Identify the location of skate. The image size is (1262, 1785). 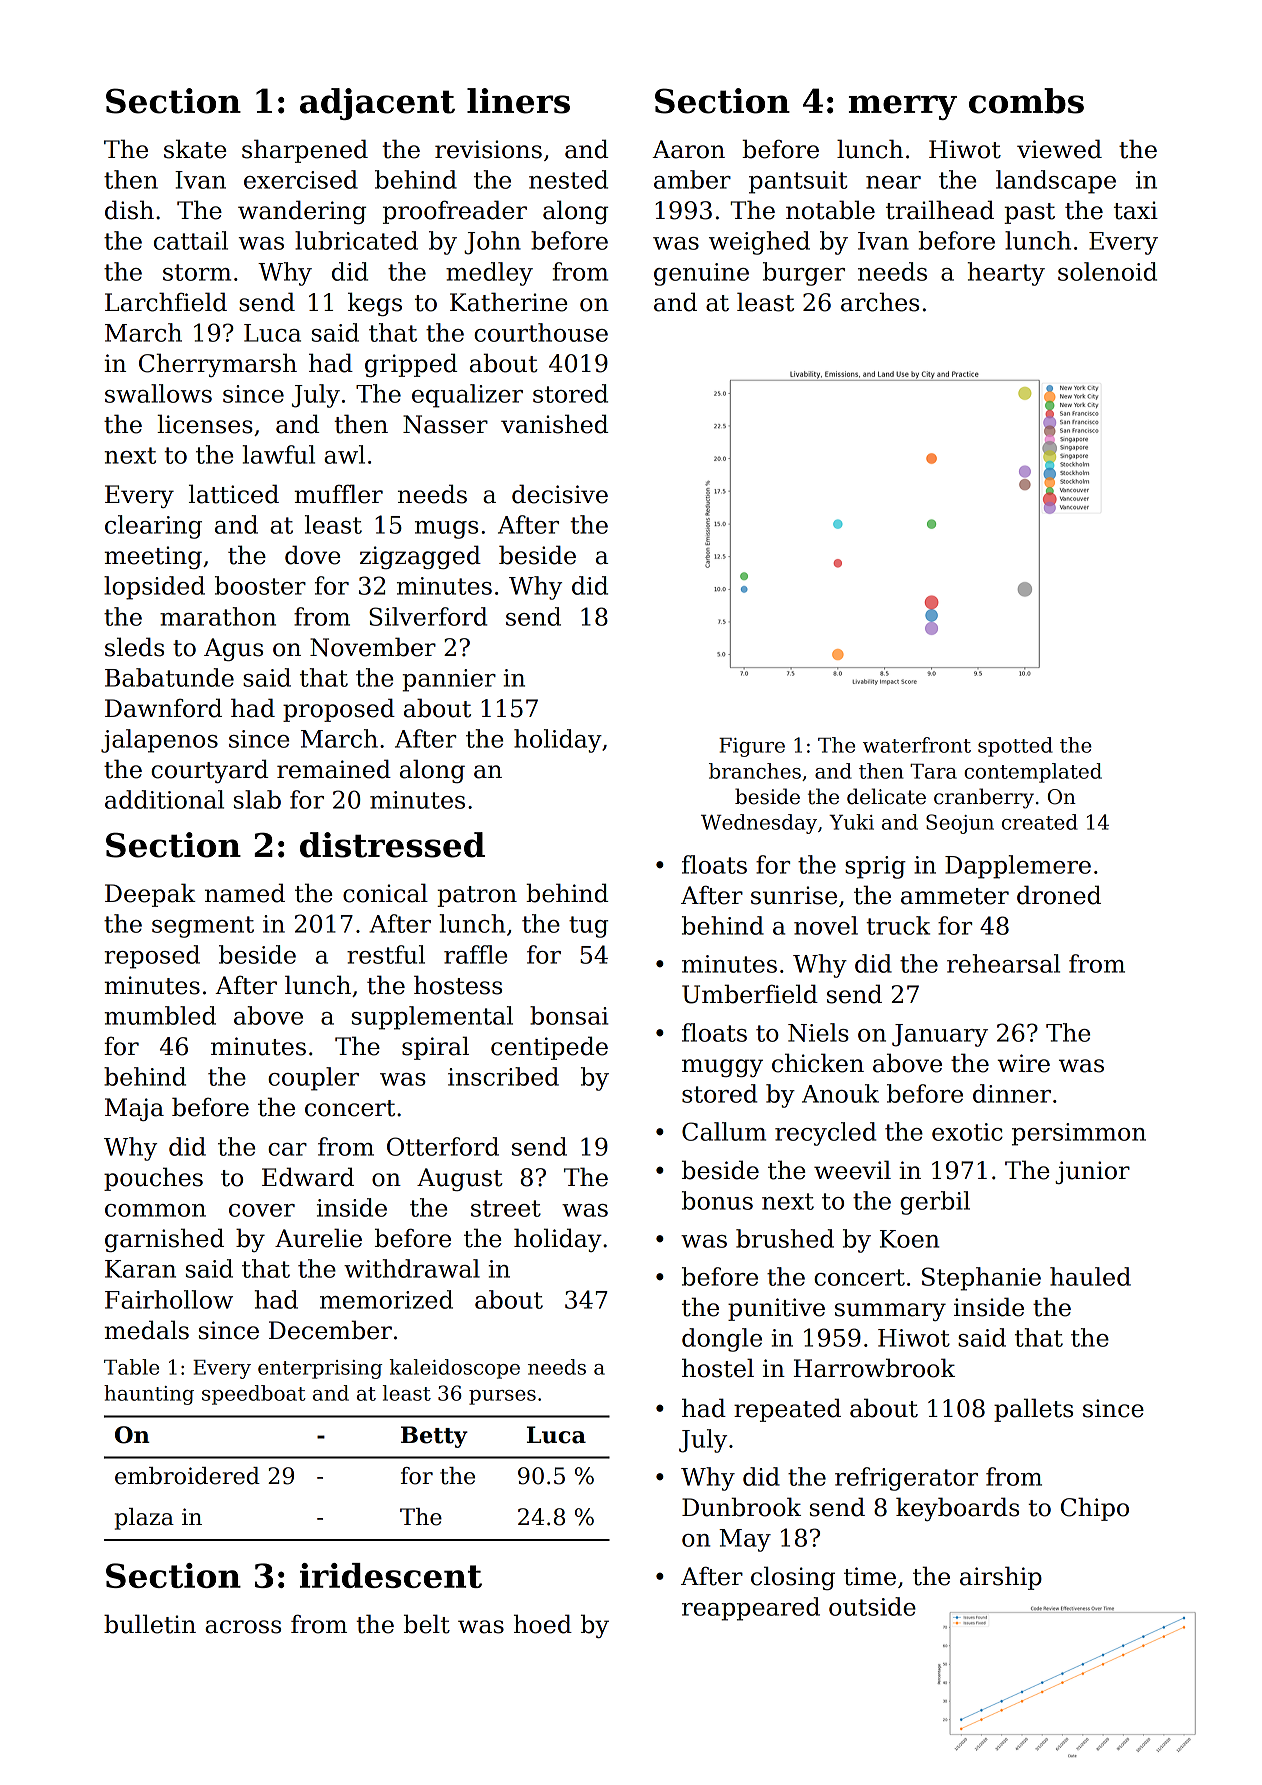
(195, 149).
